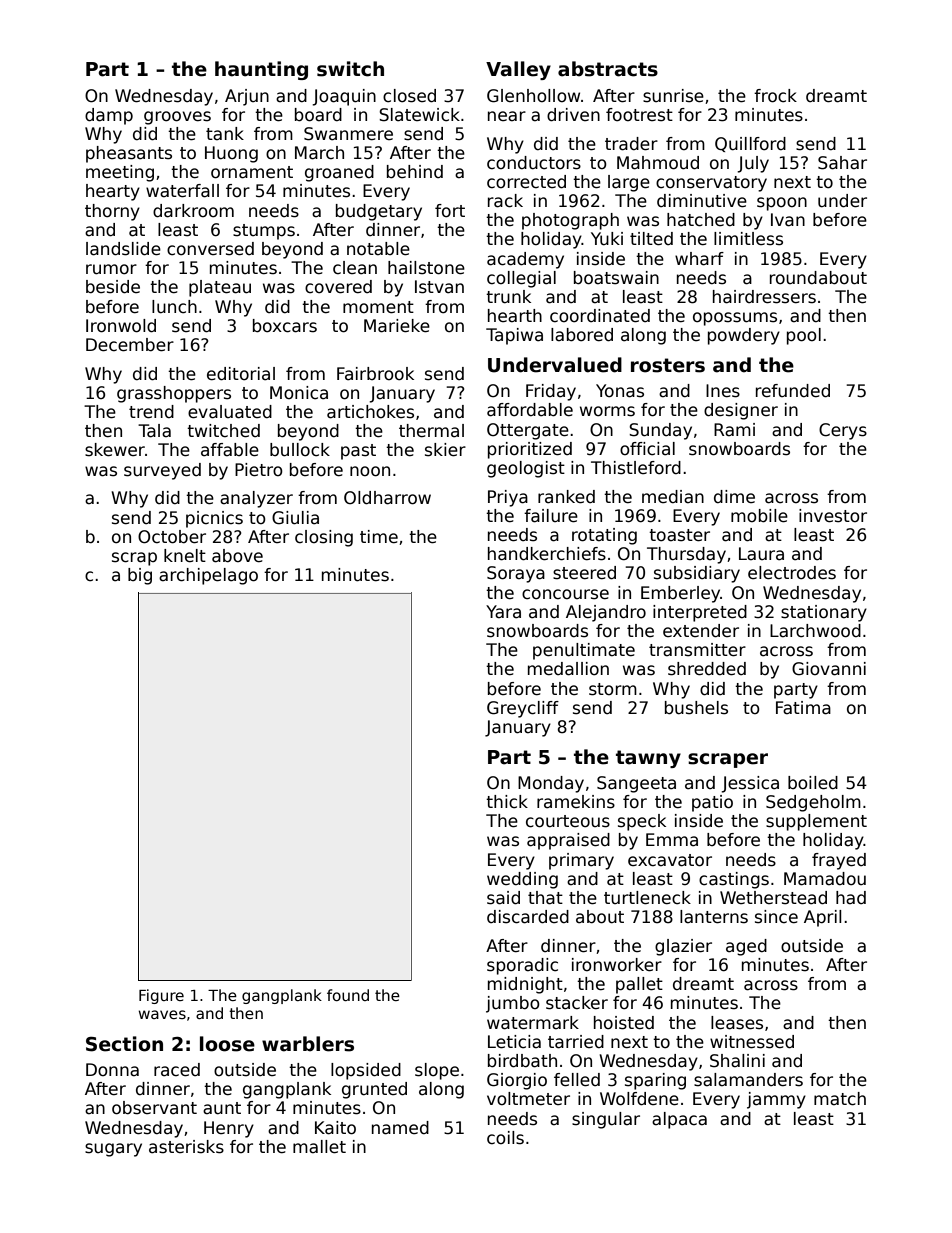  Describe the element at coordinates (624, 1023) in the document. I see `hoisted` at that location.
